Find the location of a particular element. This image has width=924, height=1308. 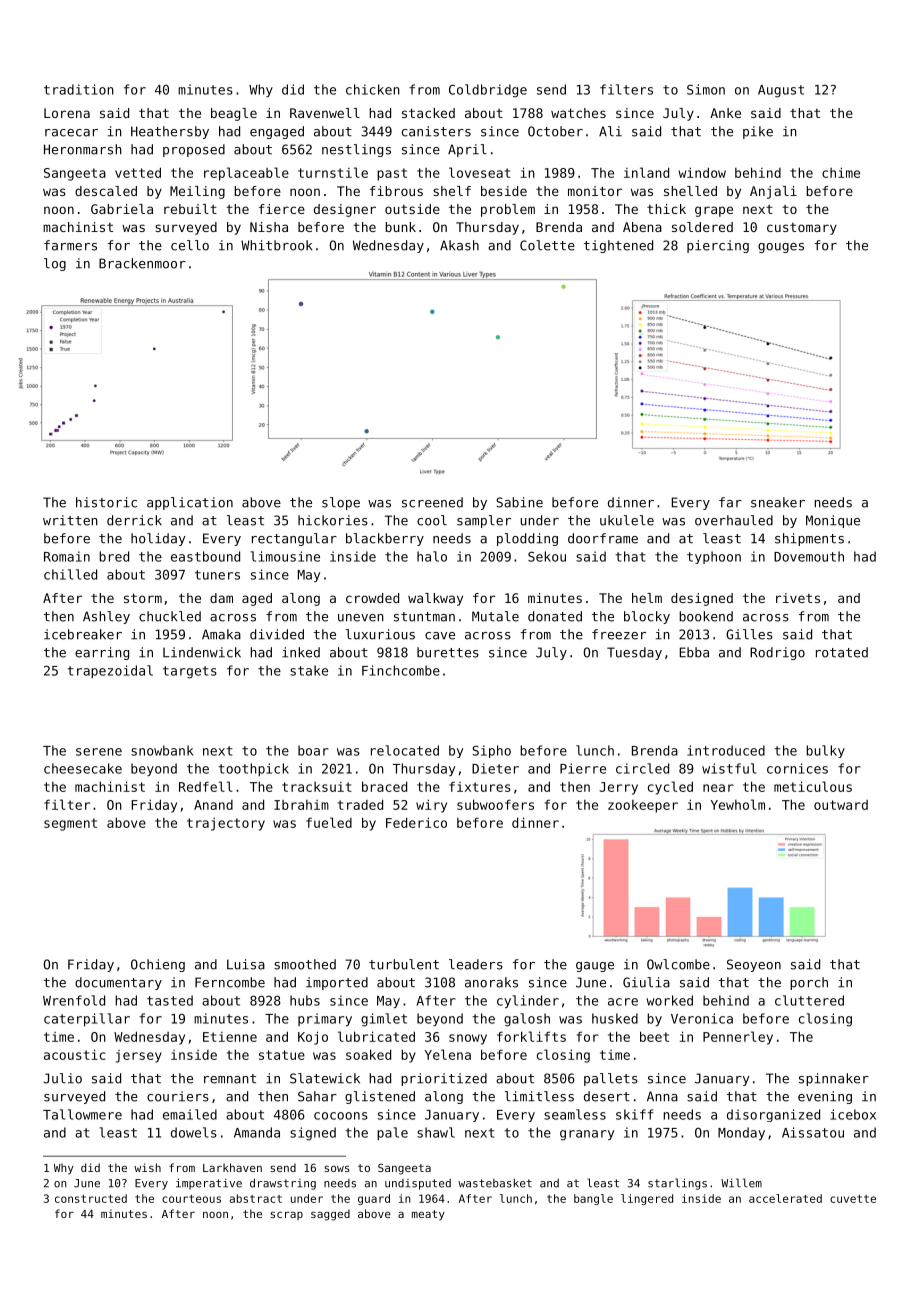

helm is located at coordinates (647, 598).
